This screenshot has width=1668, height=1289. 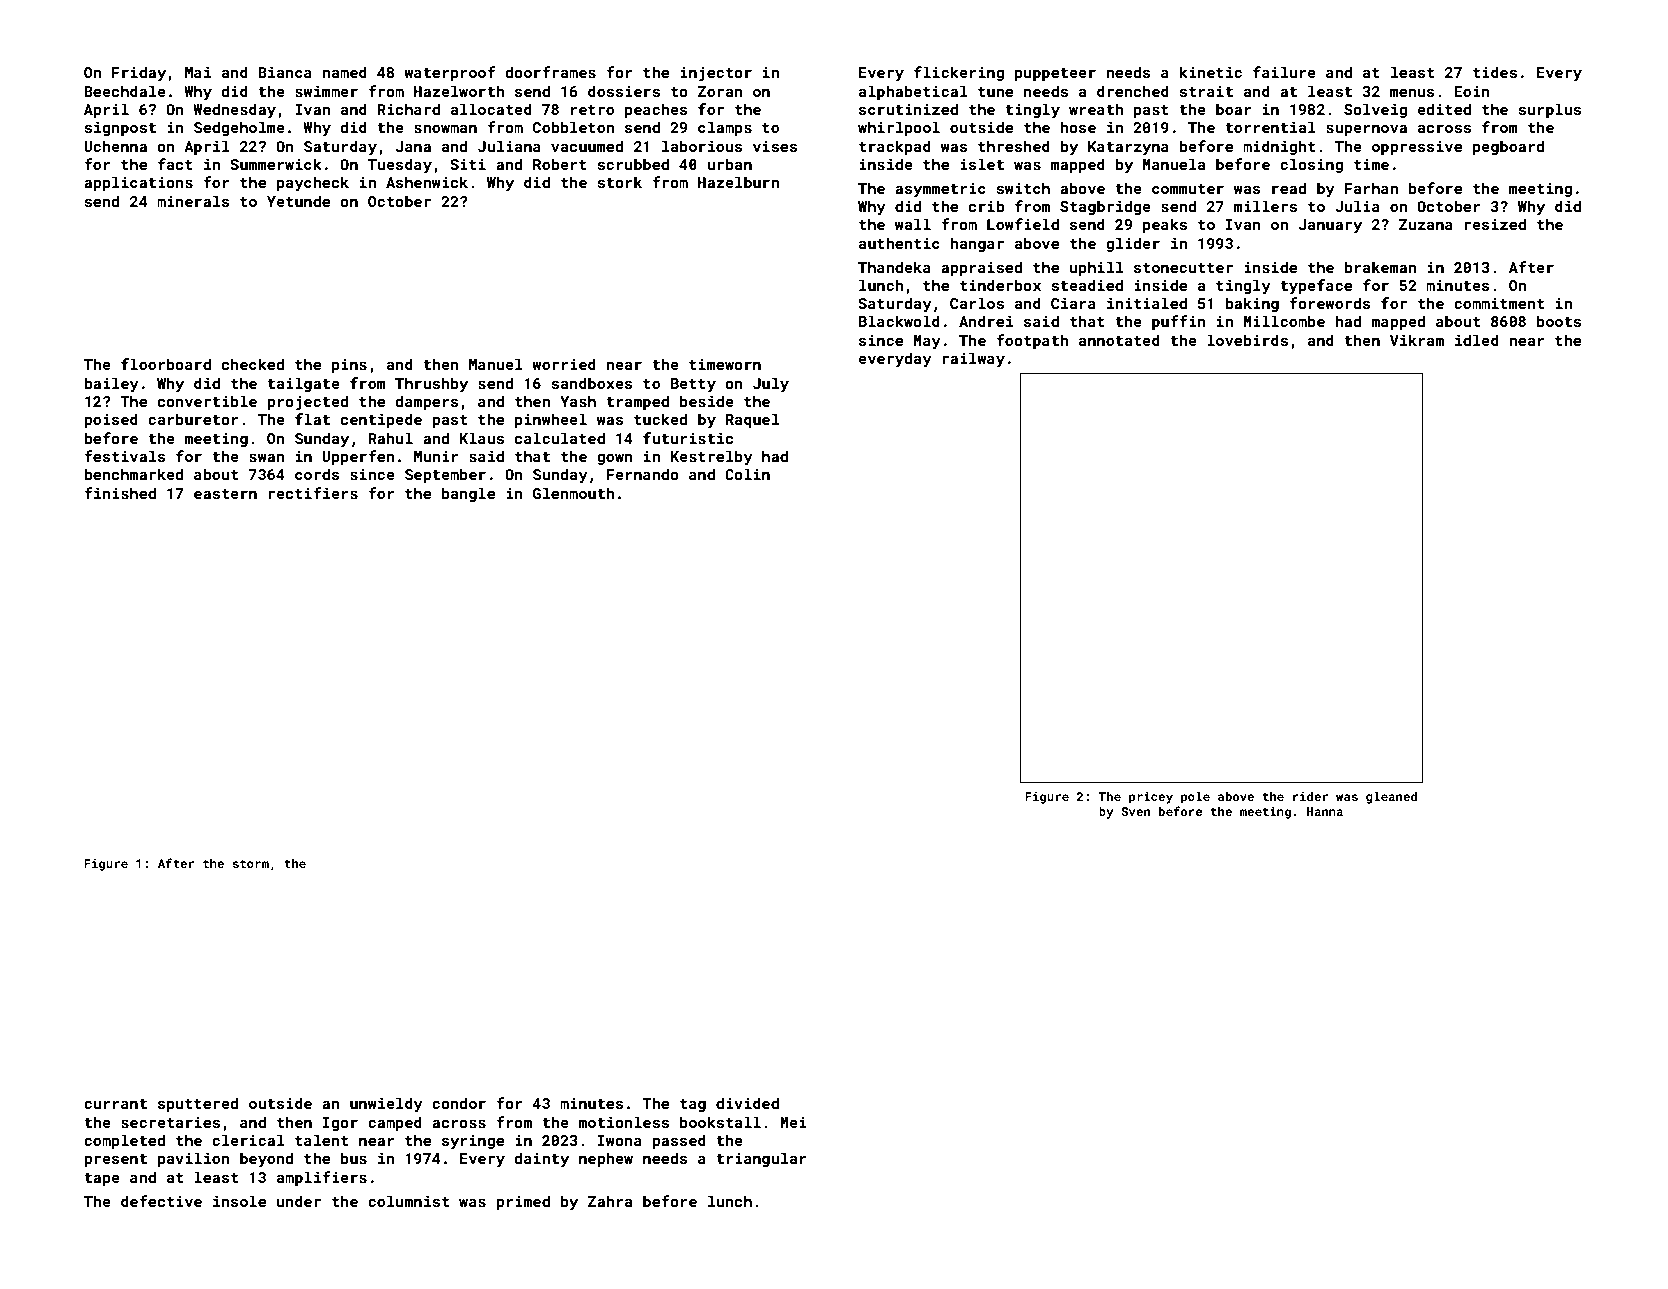 What do you see at coordinates (1391, 797) in the screenshot?
I see `gleaned` at bounding box center [1391, 797].
